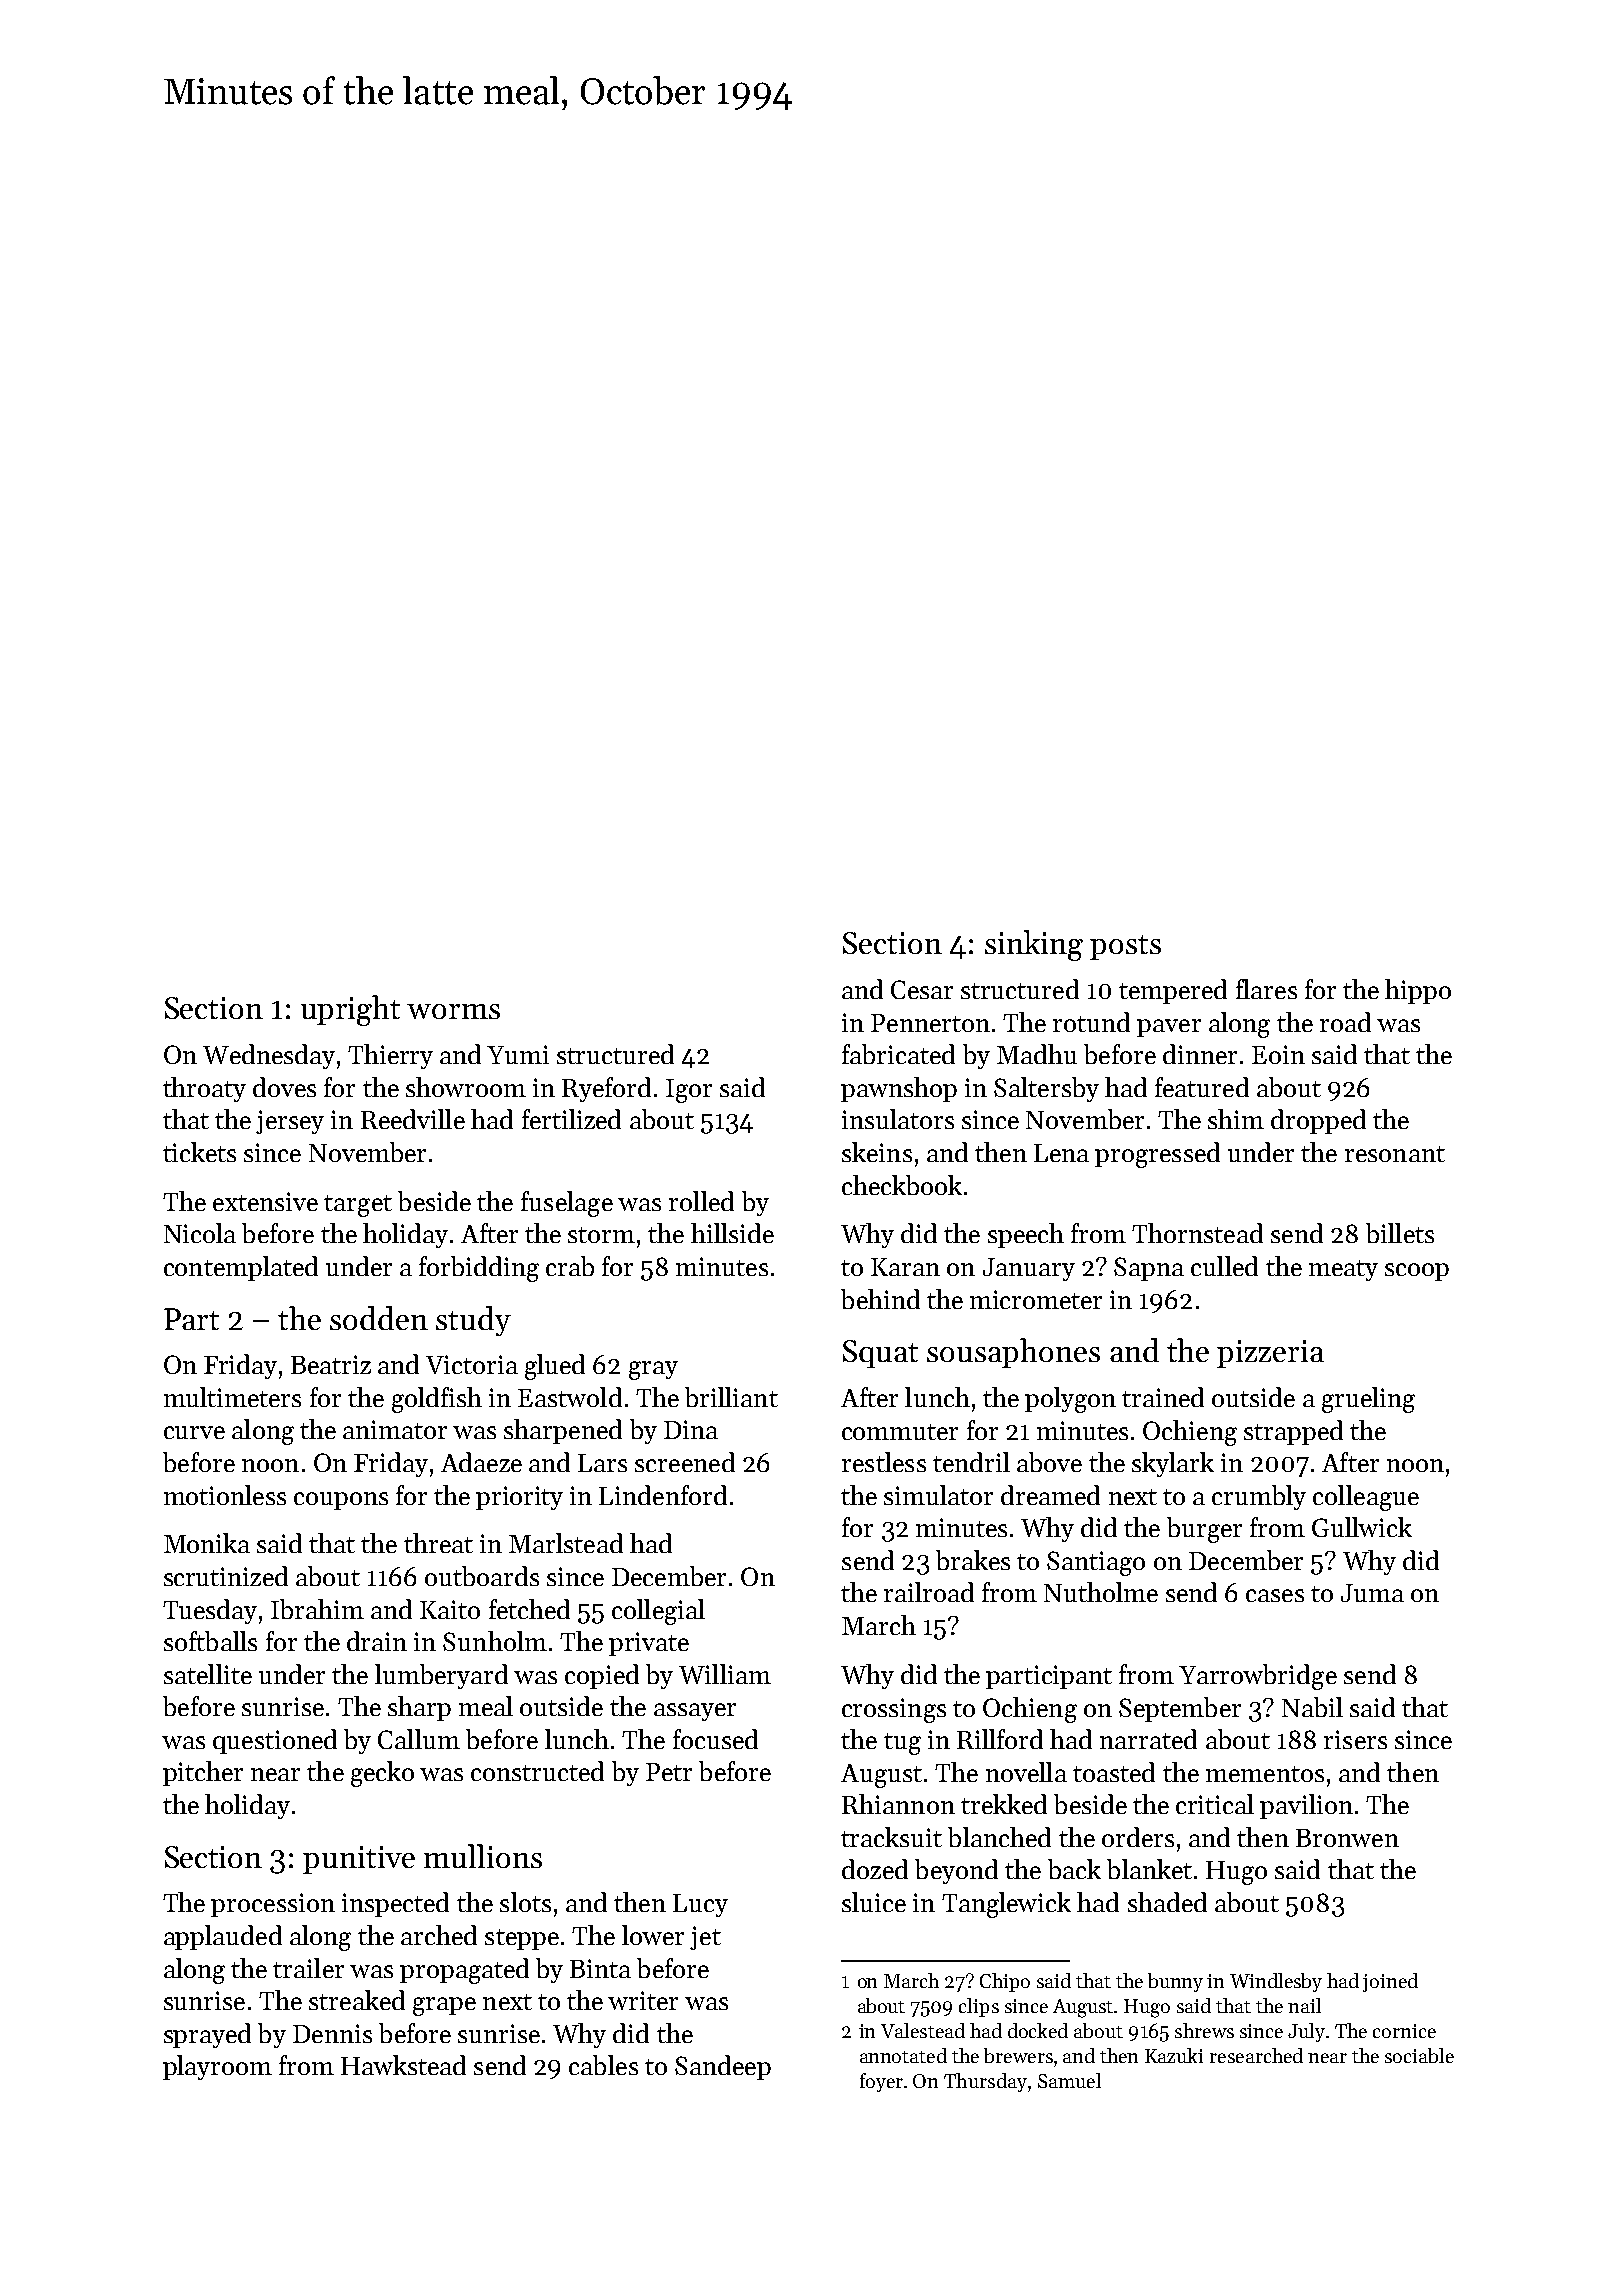 The image size is (1620, 2292). Describe the element at coordinates (203, 1773) in the page. I see `pitcher` at that location.
